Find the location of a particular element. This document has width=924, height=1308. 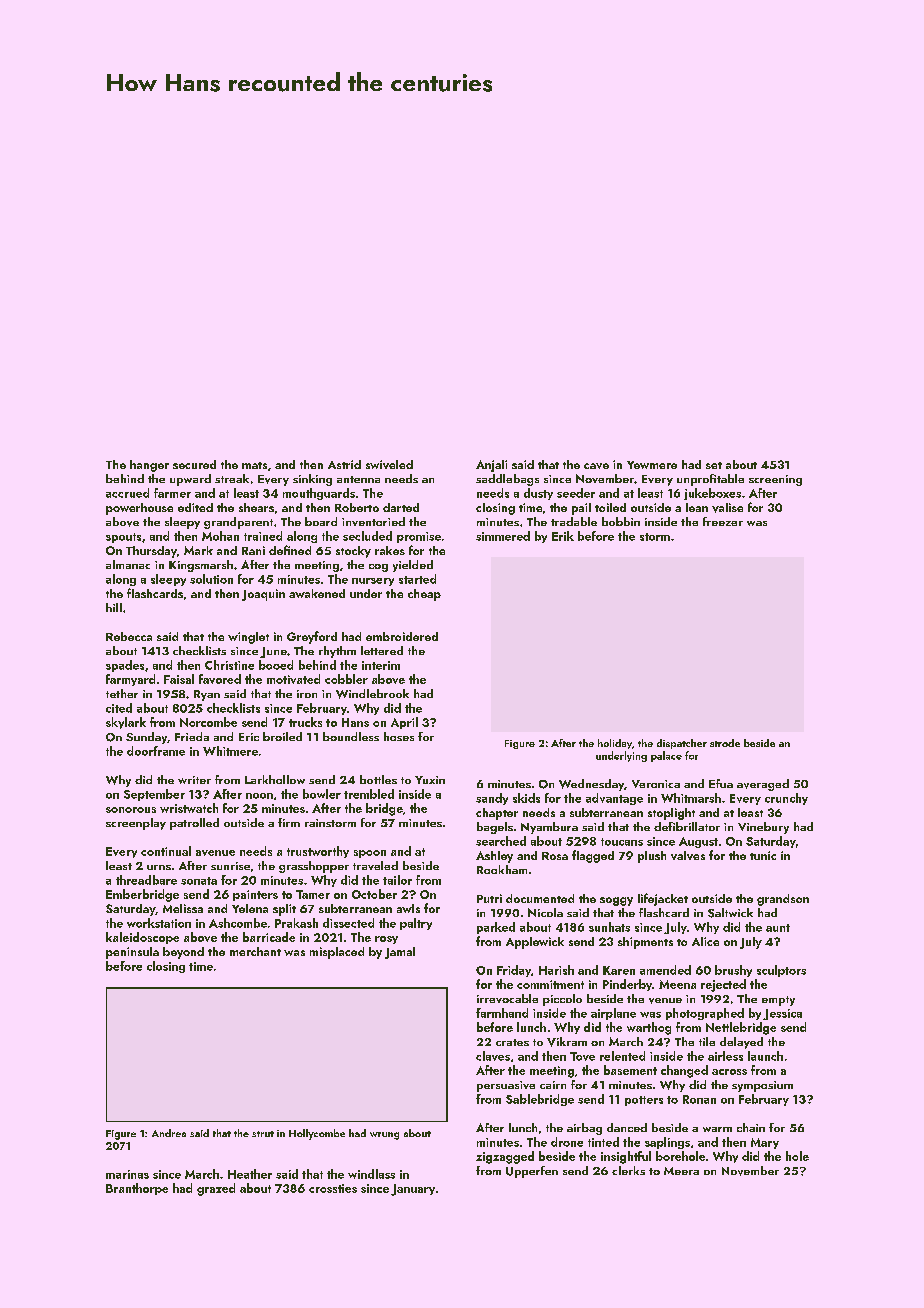

Upperfen is located at coordinates (532, 1172).
